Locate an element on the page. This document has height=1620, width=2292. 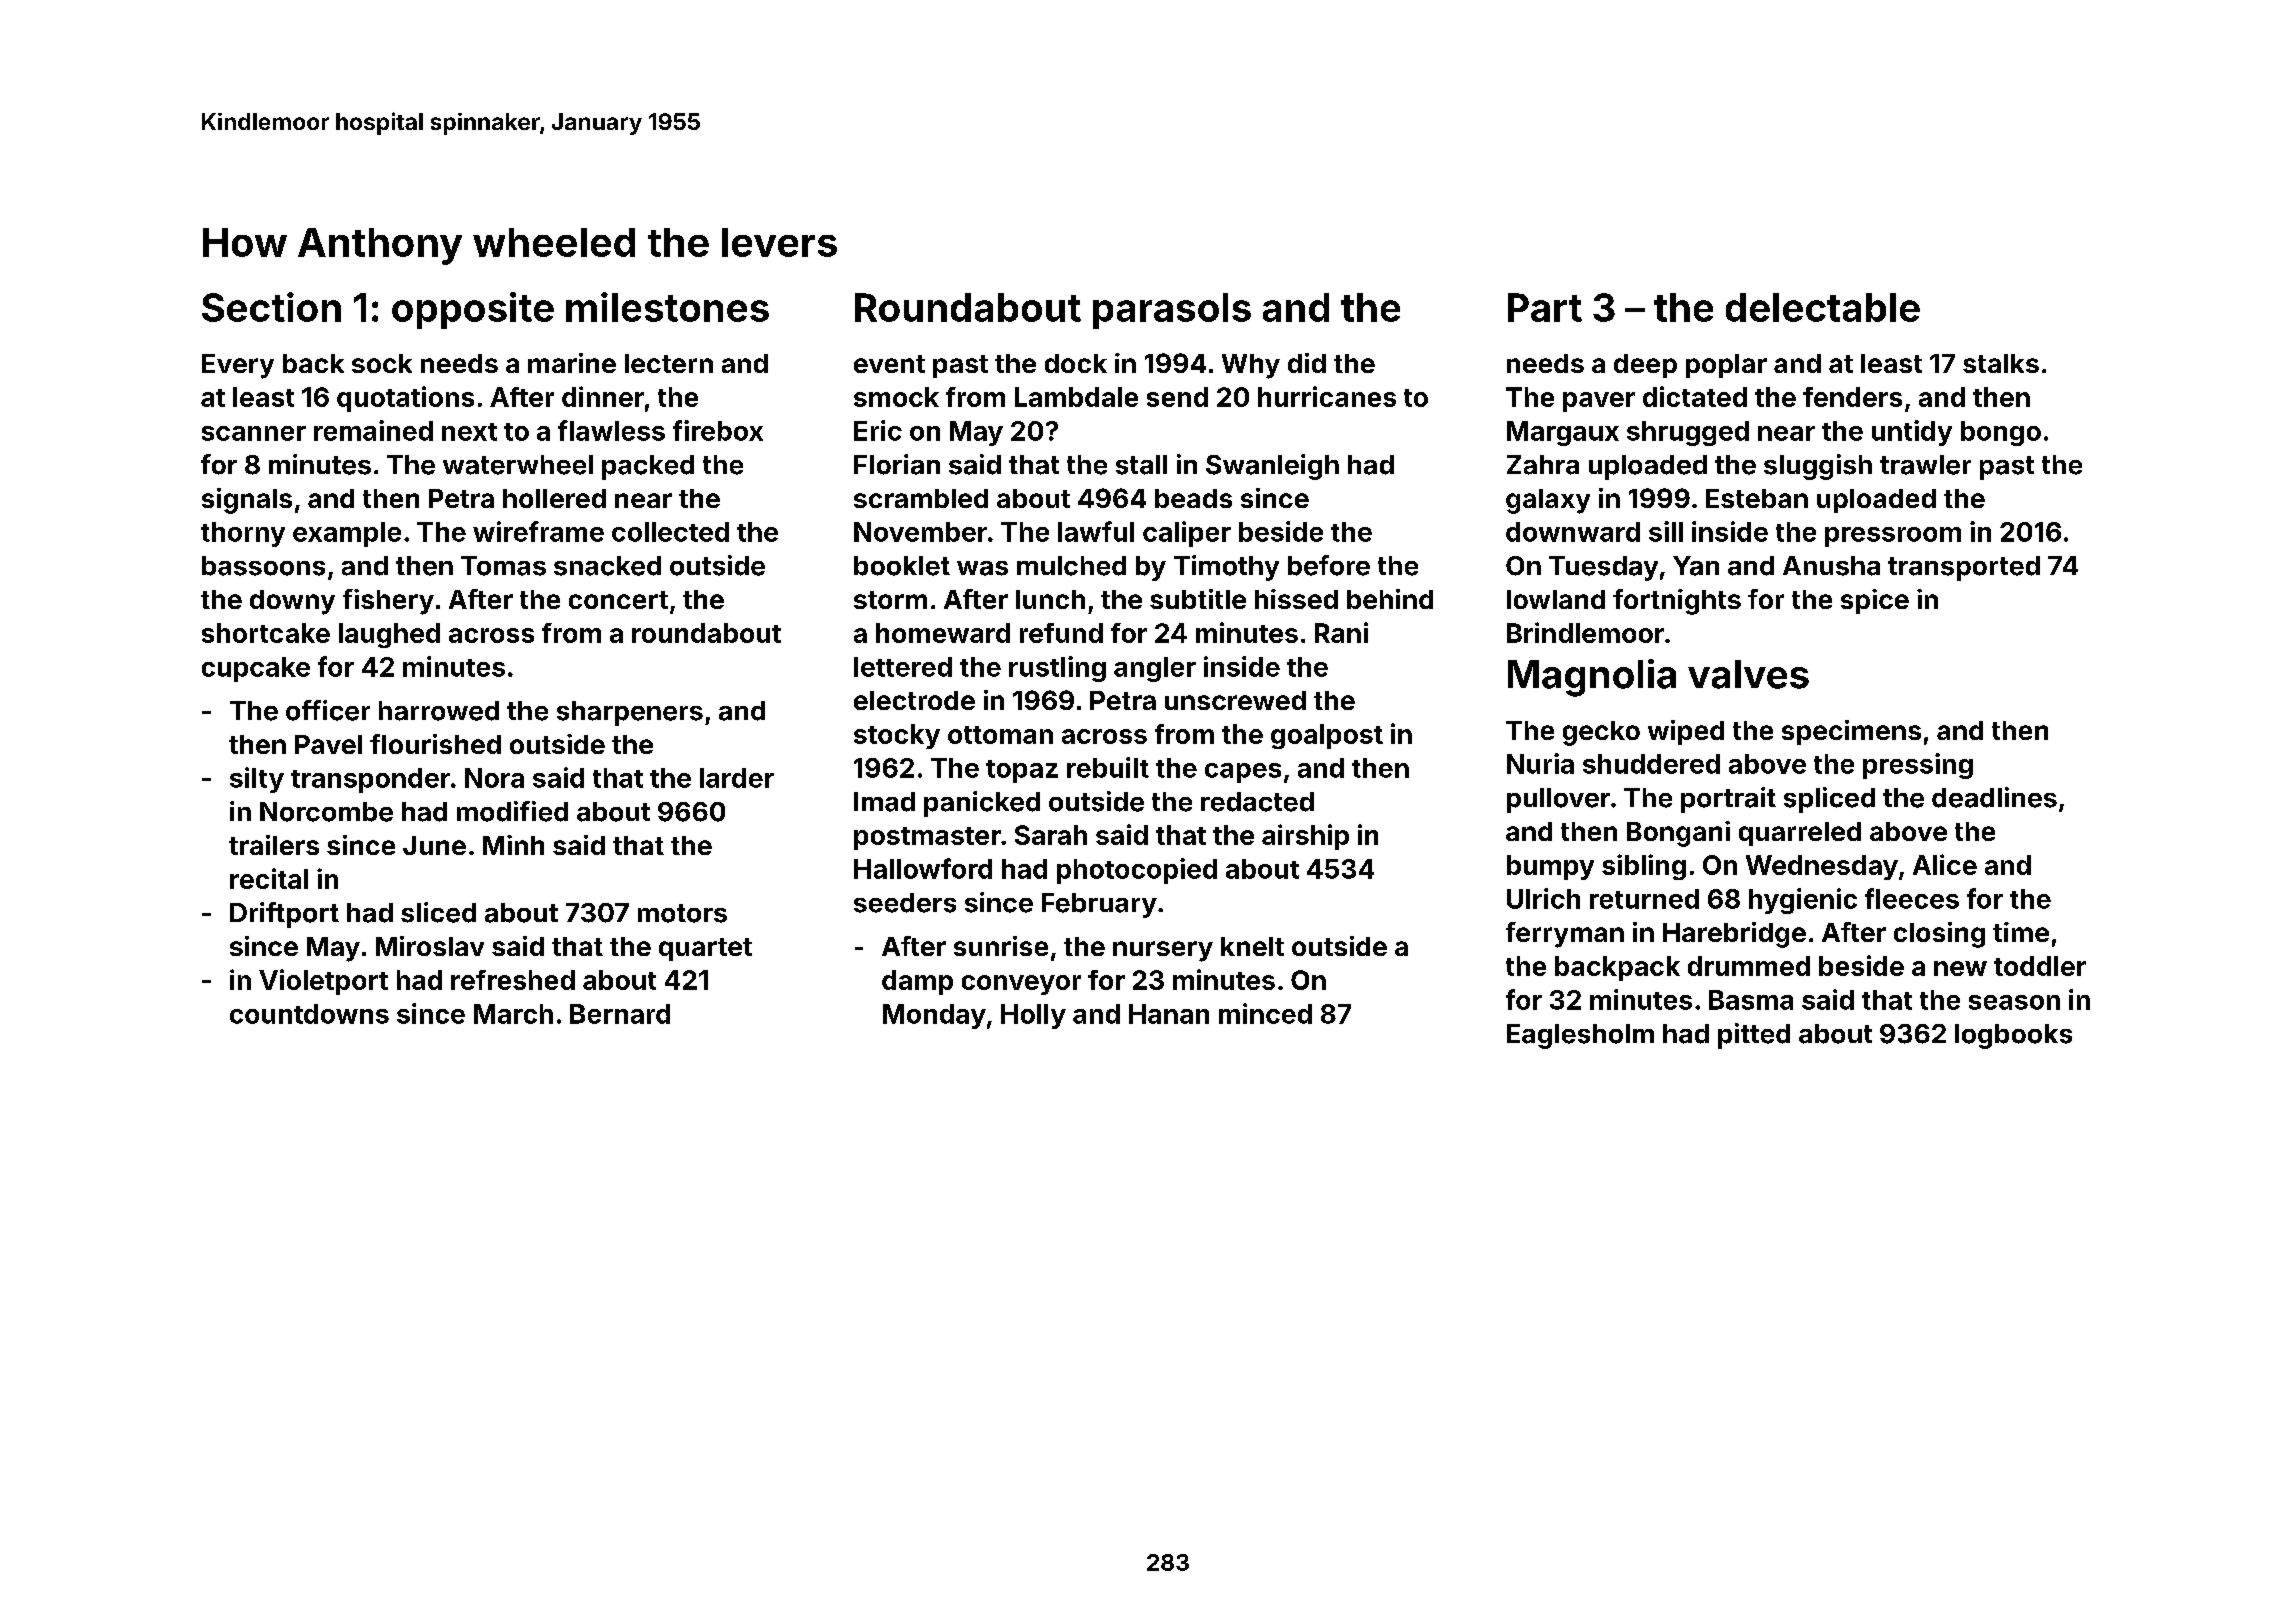
knelt is located at coordinates (1252, 946).
